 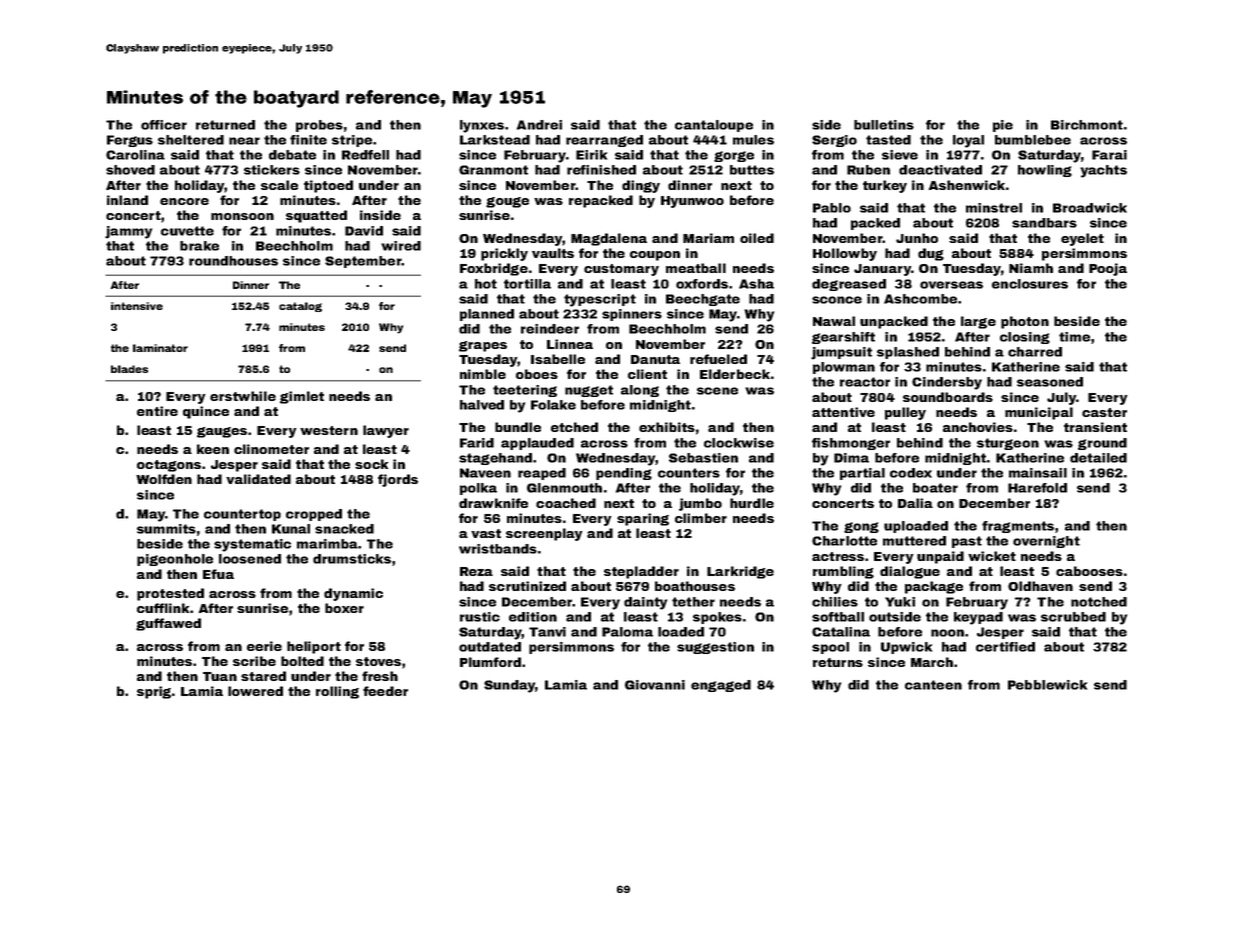 What do you see at coordinates (292, 155) in the screenshot?
I see `debate` at bounding box center [292, 155].
